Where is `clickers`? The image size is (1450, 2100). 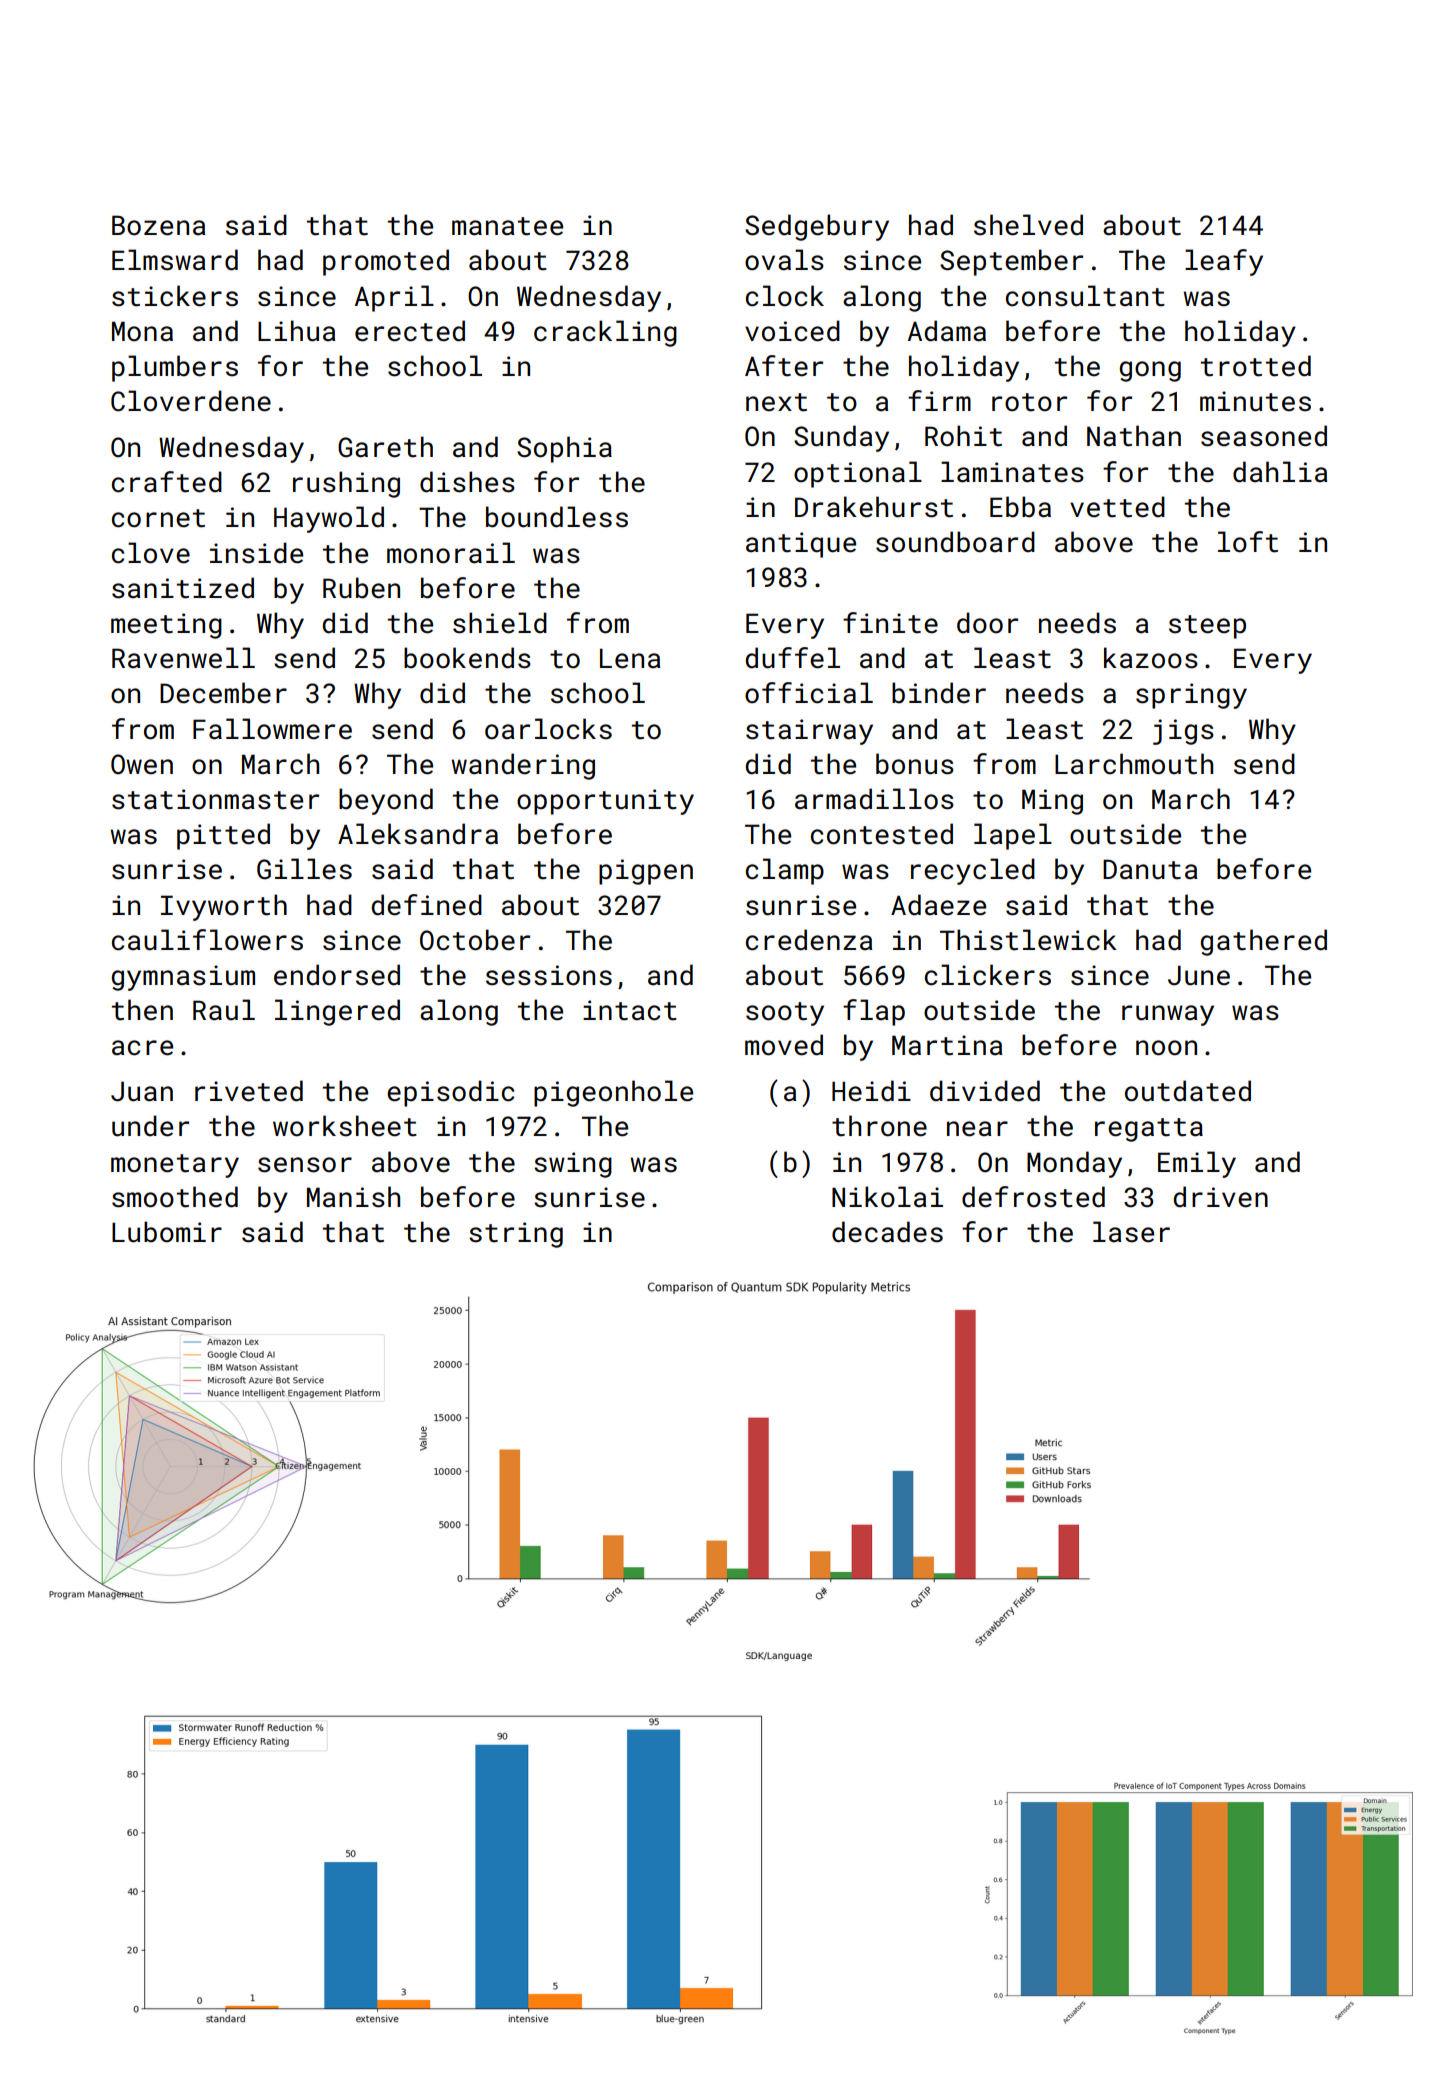 clickers is located at coordinates (988, 975).
